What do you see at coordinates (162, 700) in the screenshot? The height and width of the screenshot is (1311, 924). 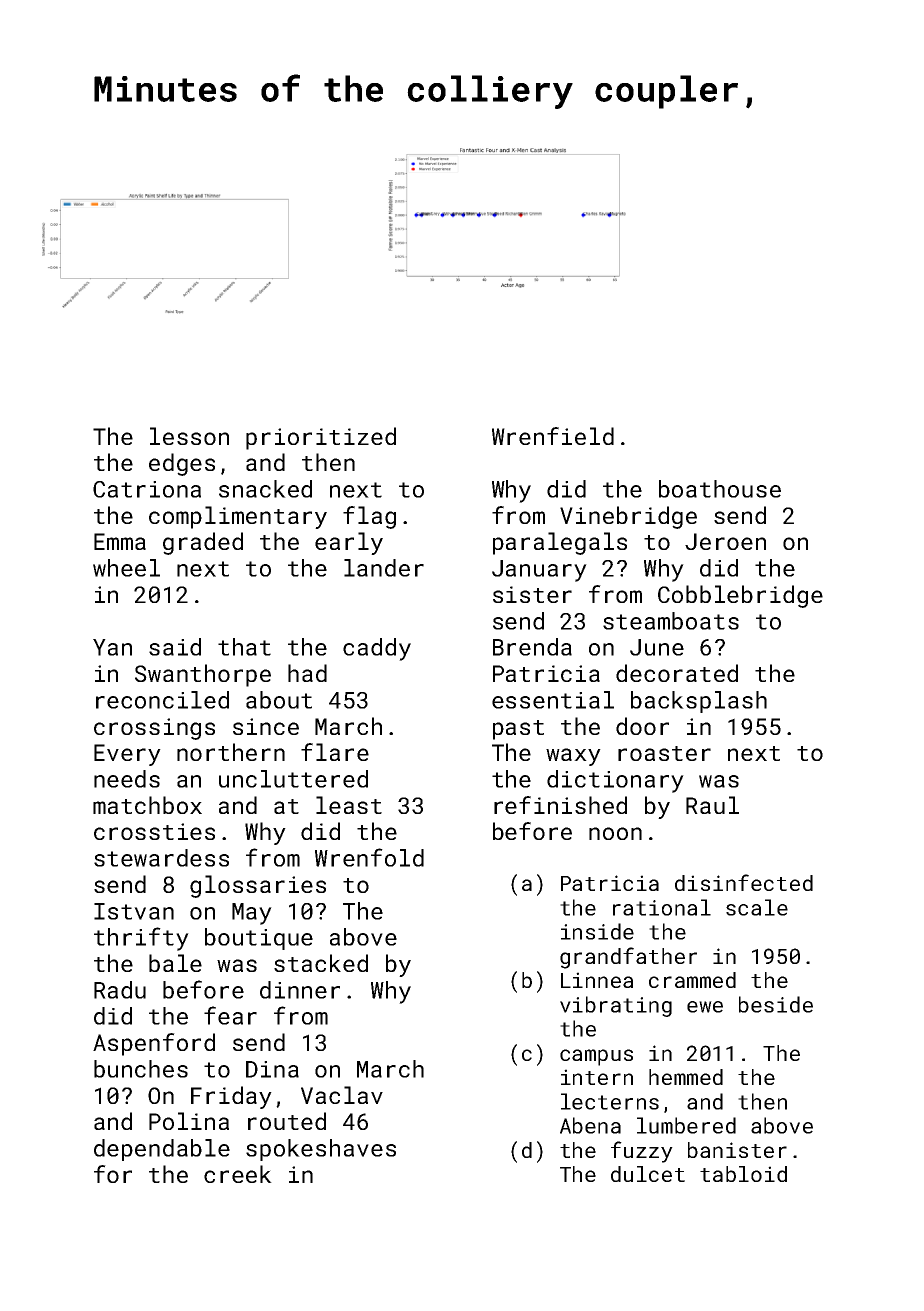 I see `reconciled` at bounding box center [162, 700].
